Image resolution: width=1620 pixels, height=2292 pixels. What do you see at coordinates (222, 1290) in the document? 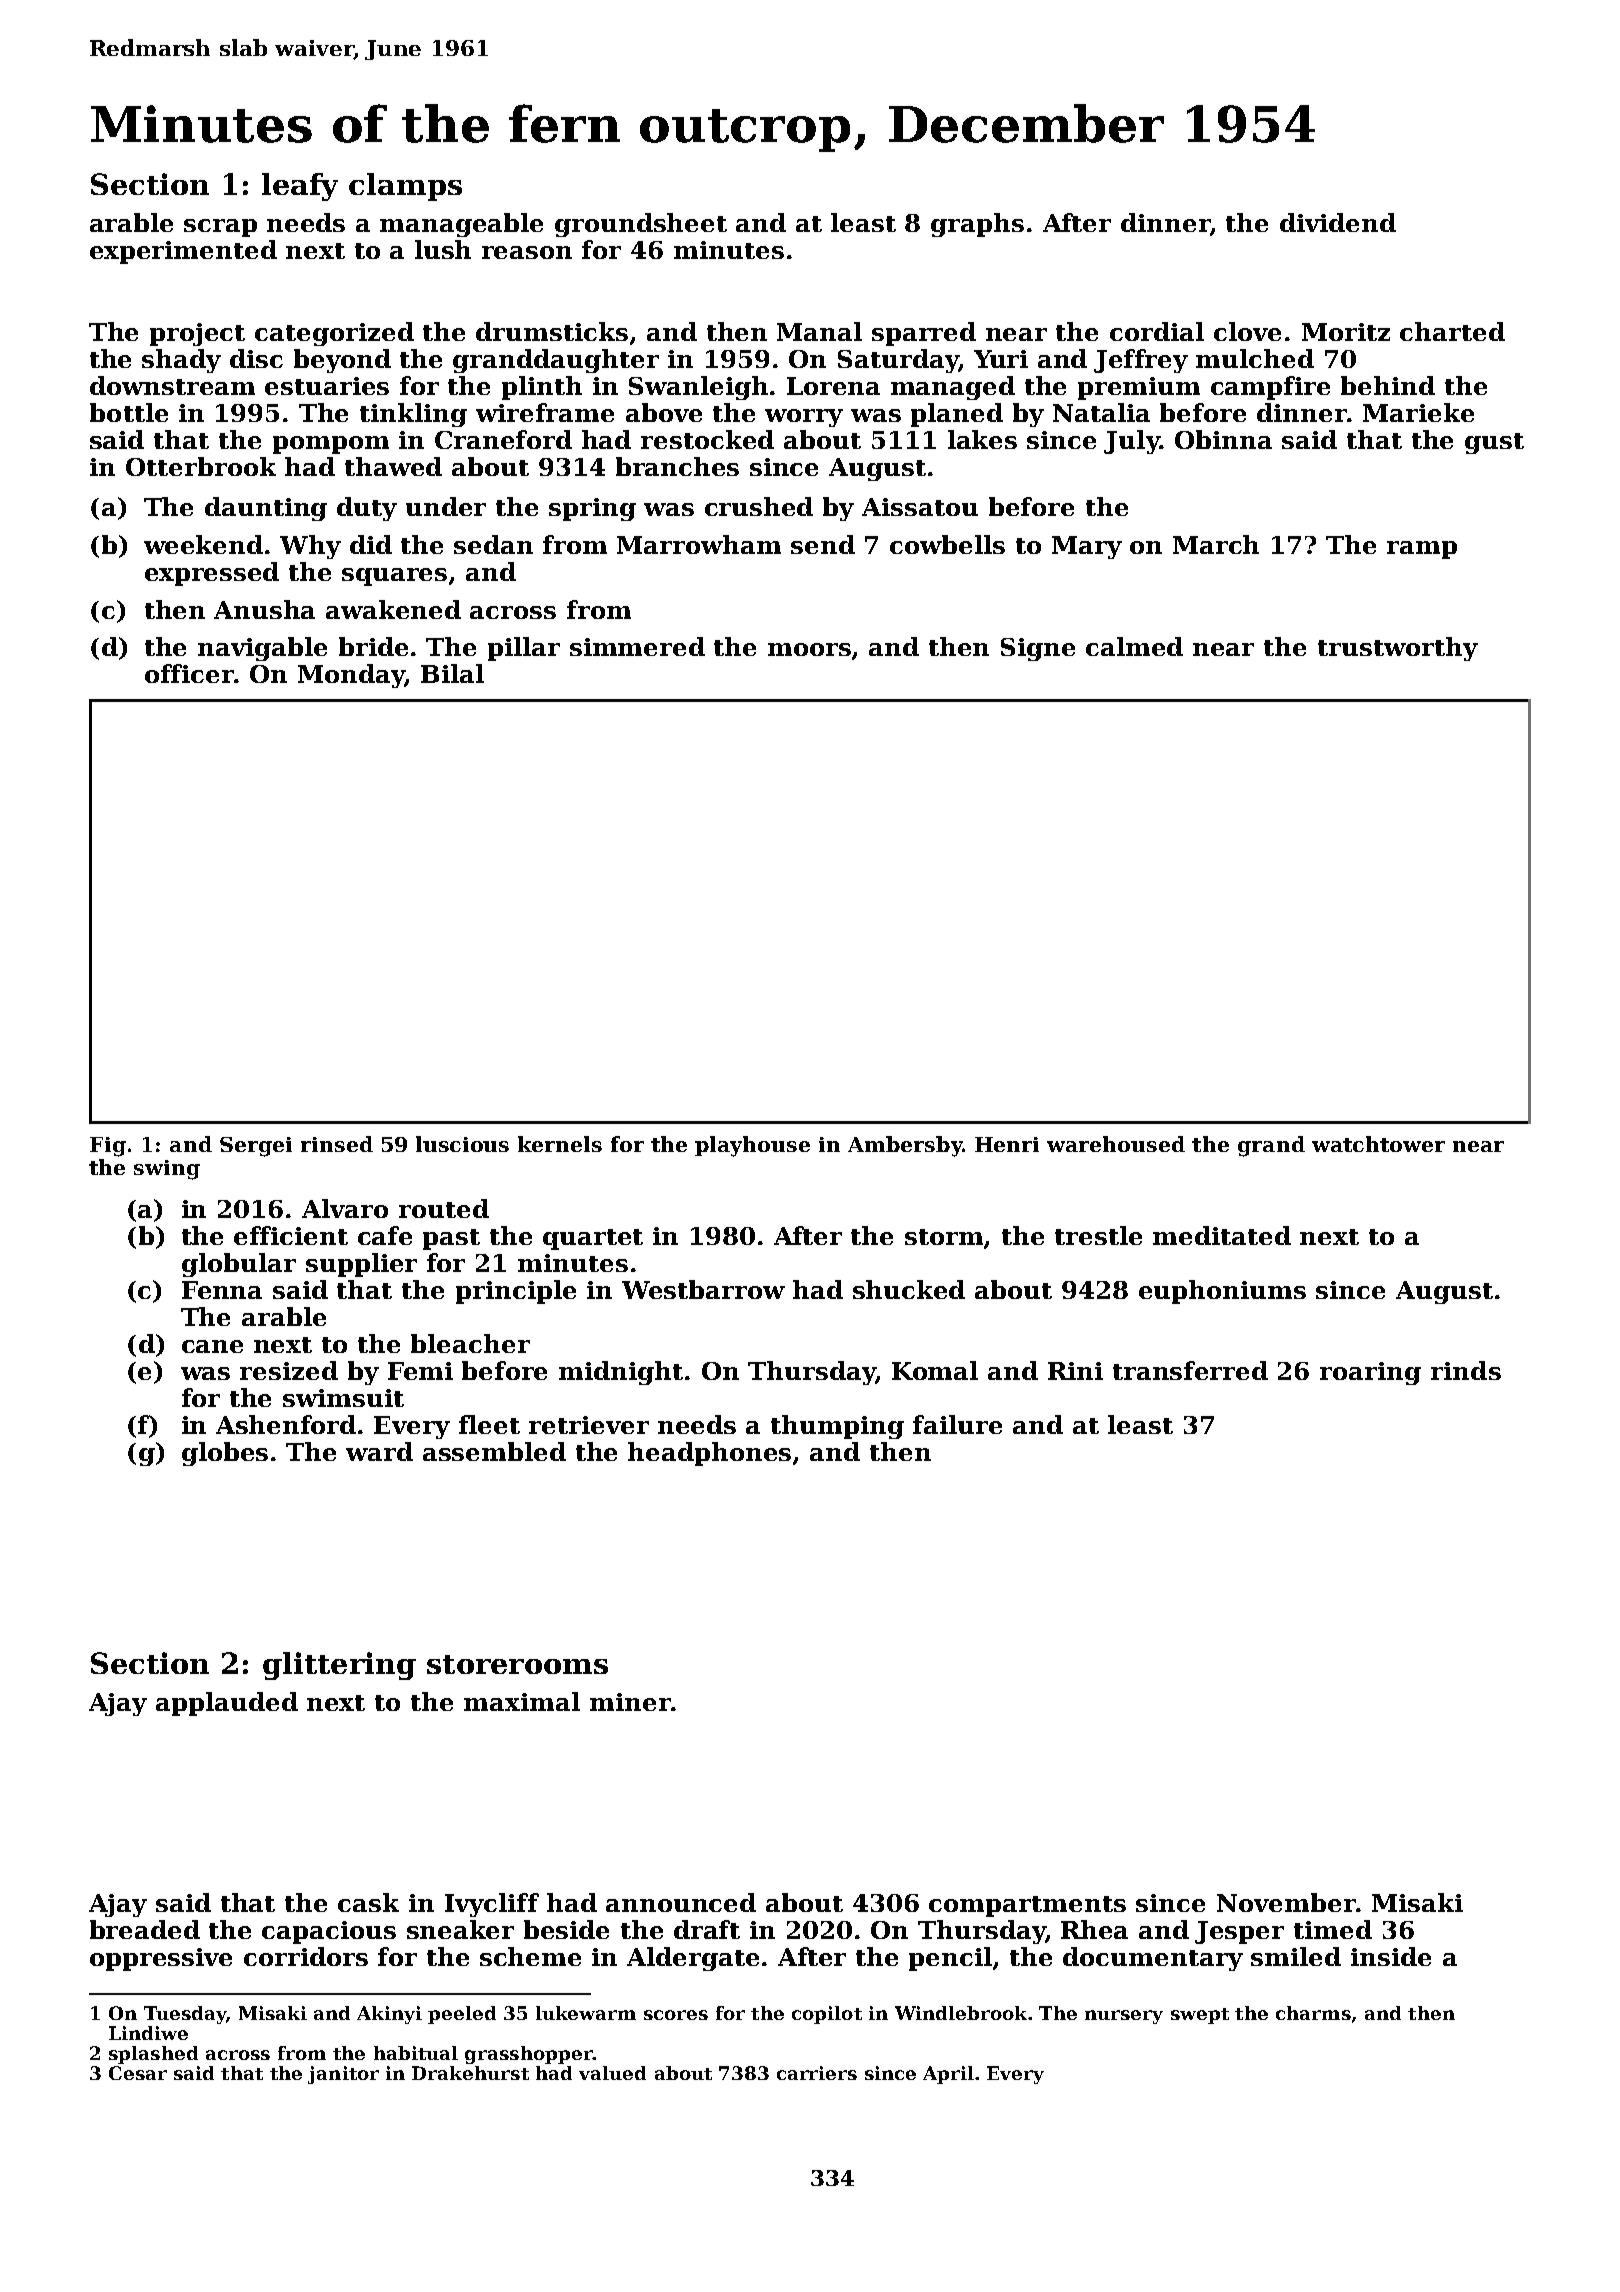
I see `Fenna` at bounding box center [222, 1290].
